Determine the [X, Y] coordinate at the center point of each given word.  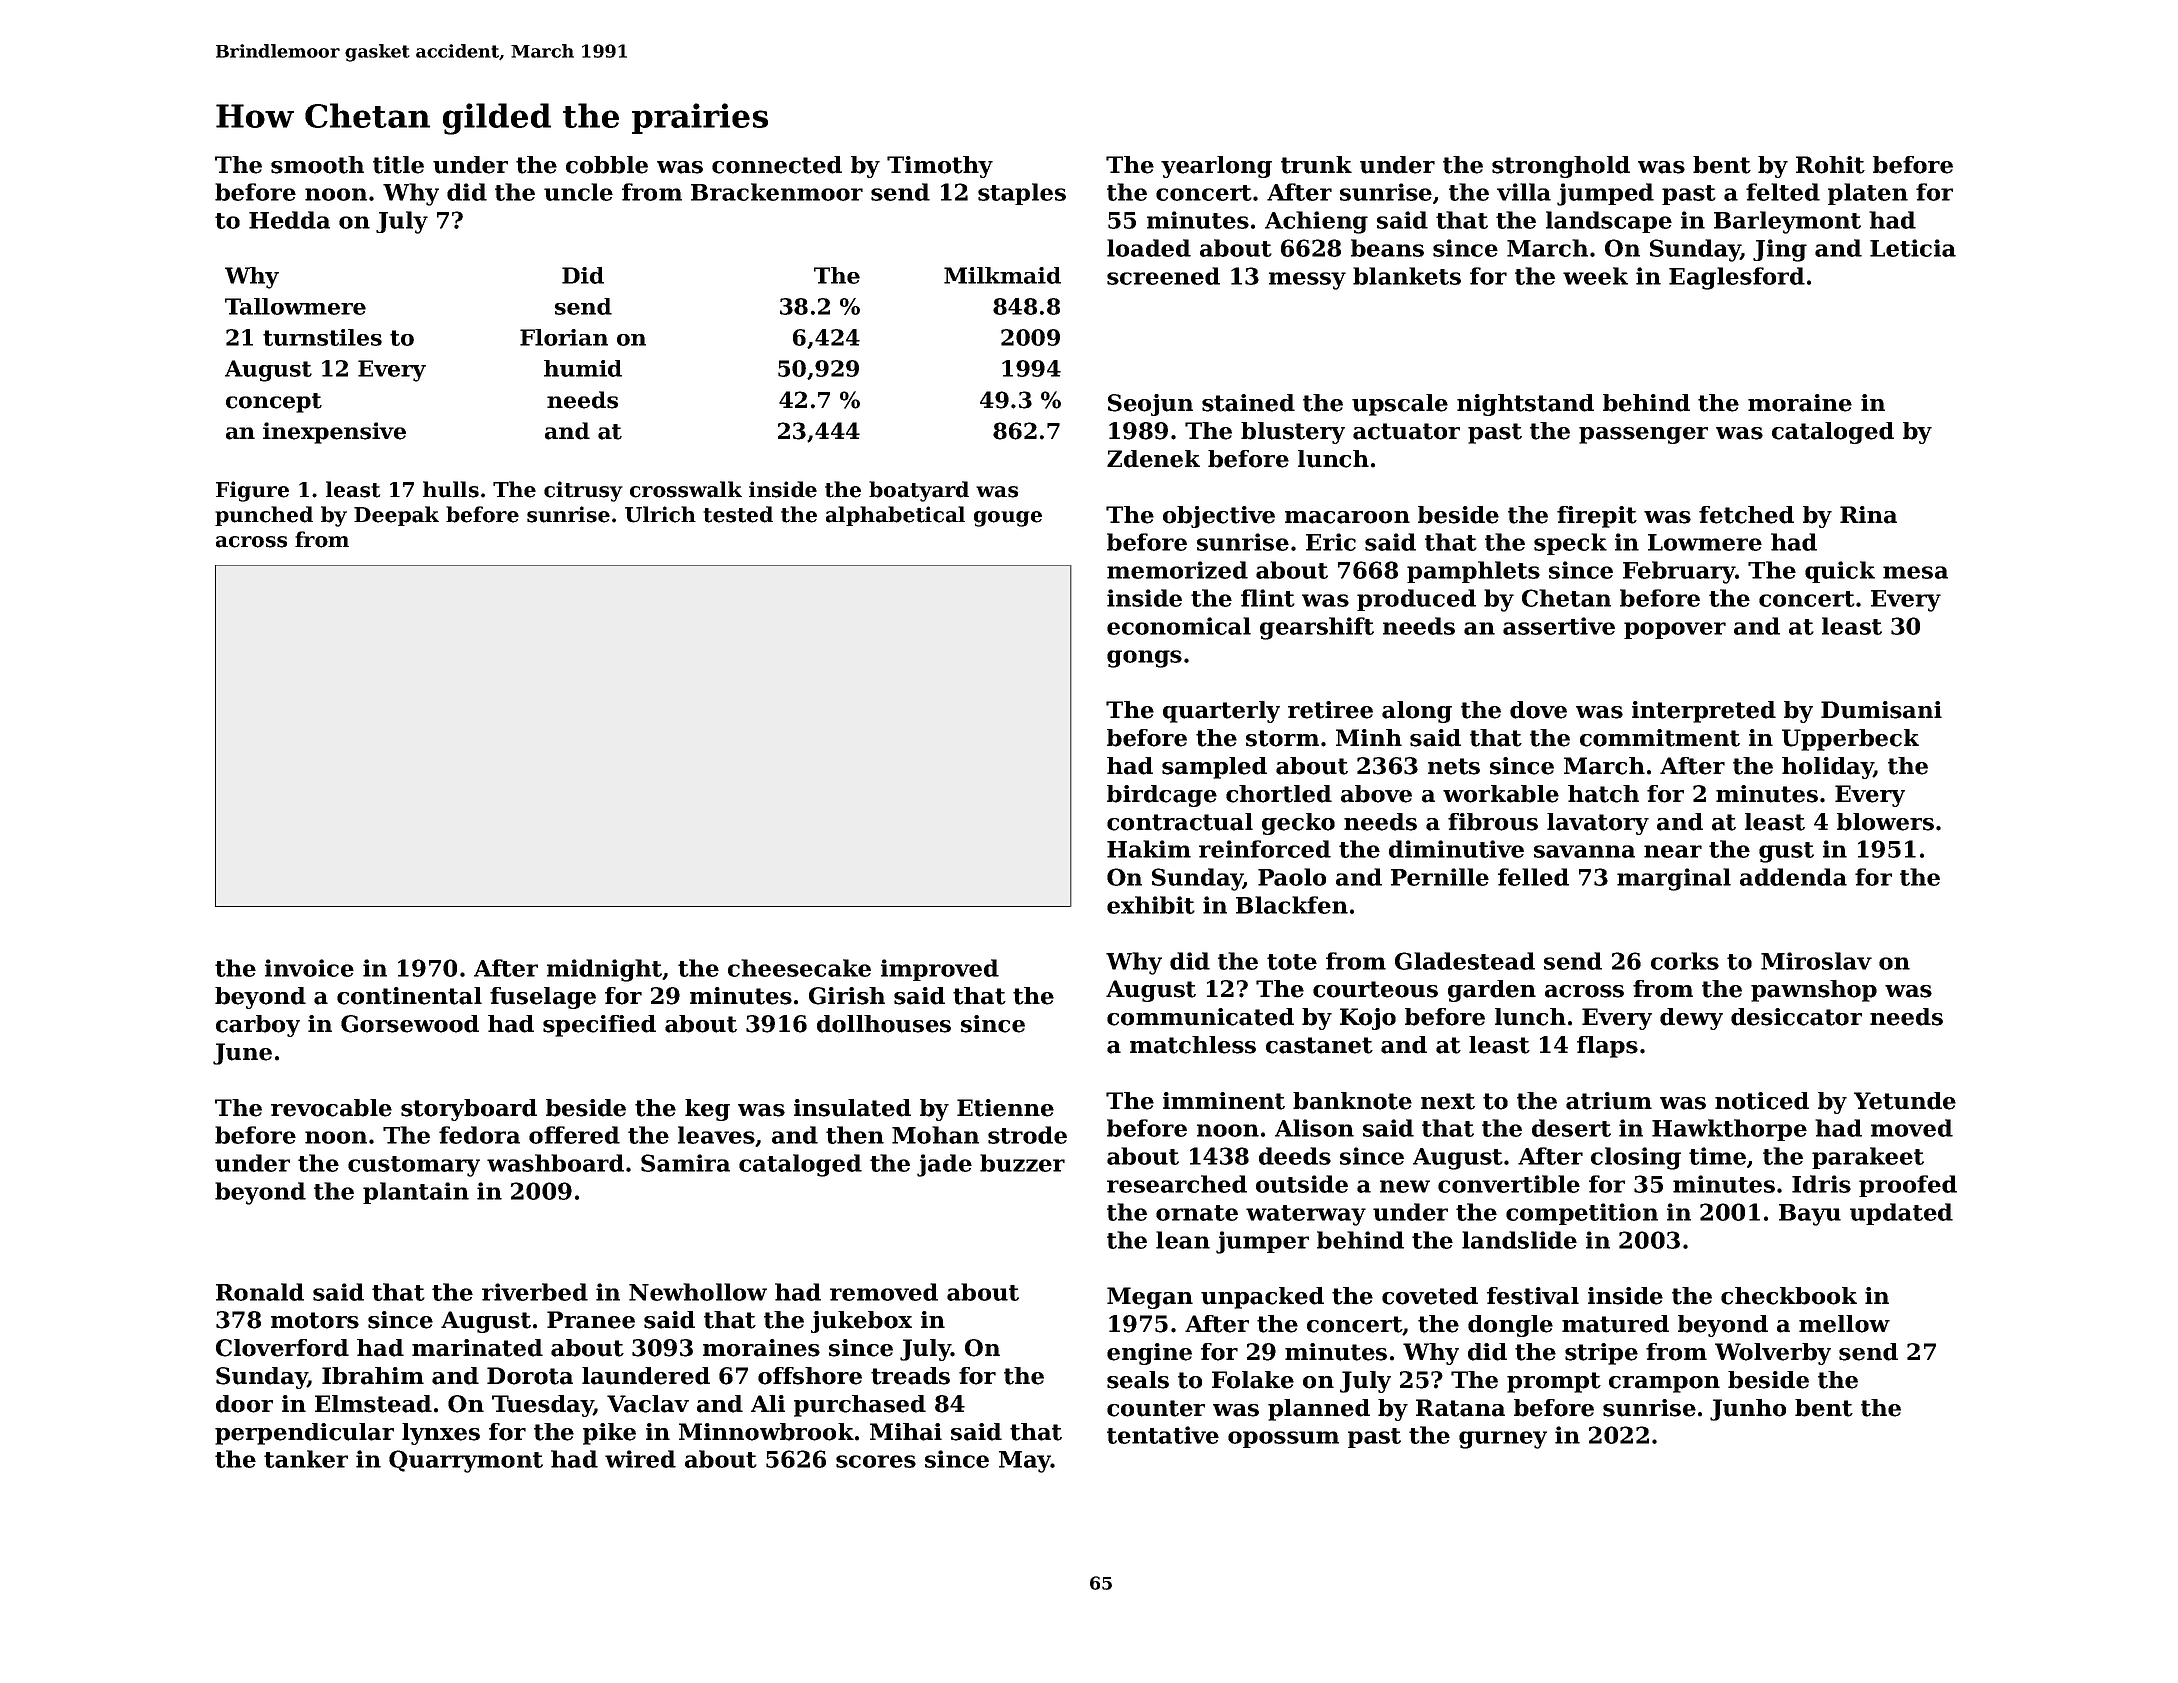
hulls [451, 489]
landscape [1609, 222]
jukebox [861, 1322]
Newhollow [698, 1292]
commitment [1660, 738]
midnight [604, 970]
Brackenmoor [777, 192]
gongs [1144, 659]
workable [1501, 794]
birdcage [1162, 796]
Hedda [289, 220]
